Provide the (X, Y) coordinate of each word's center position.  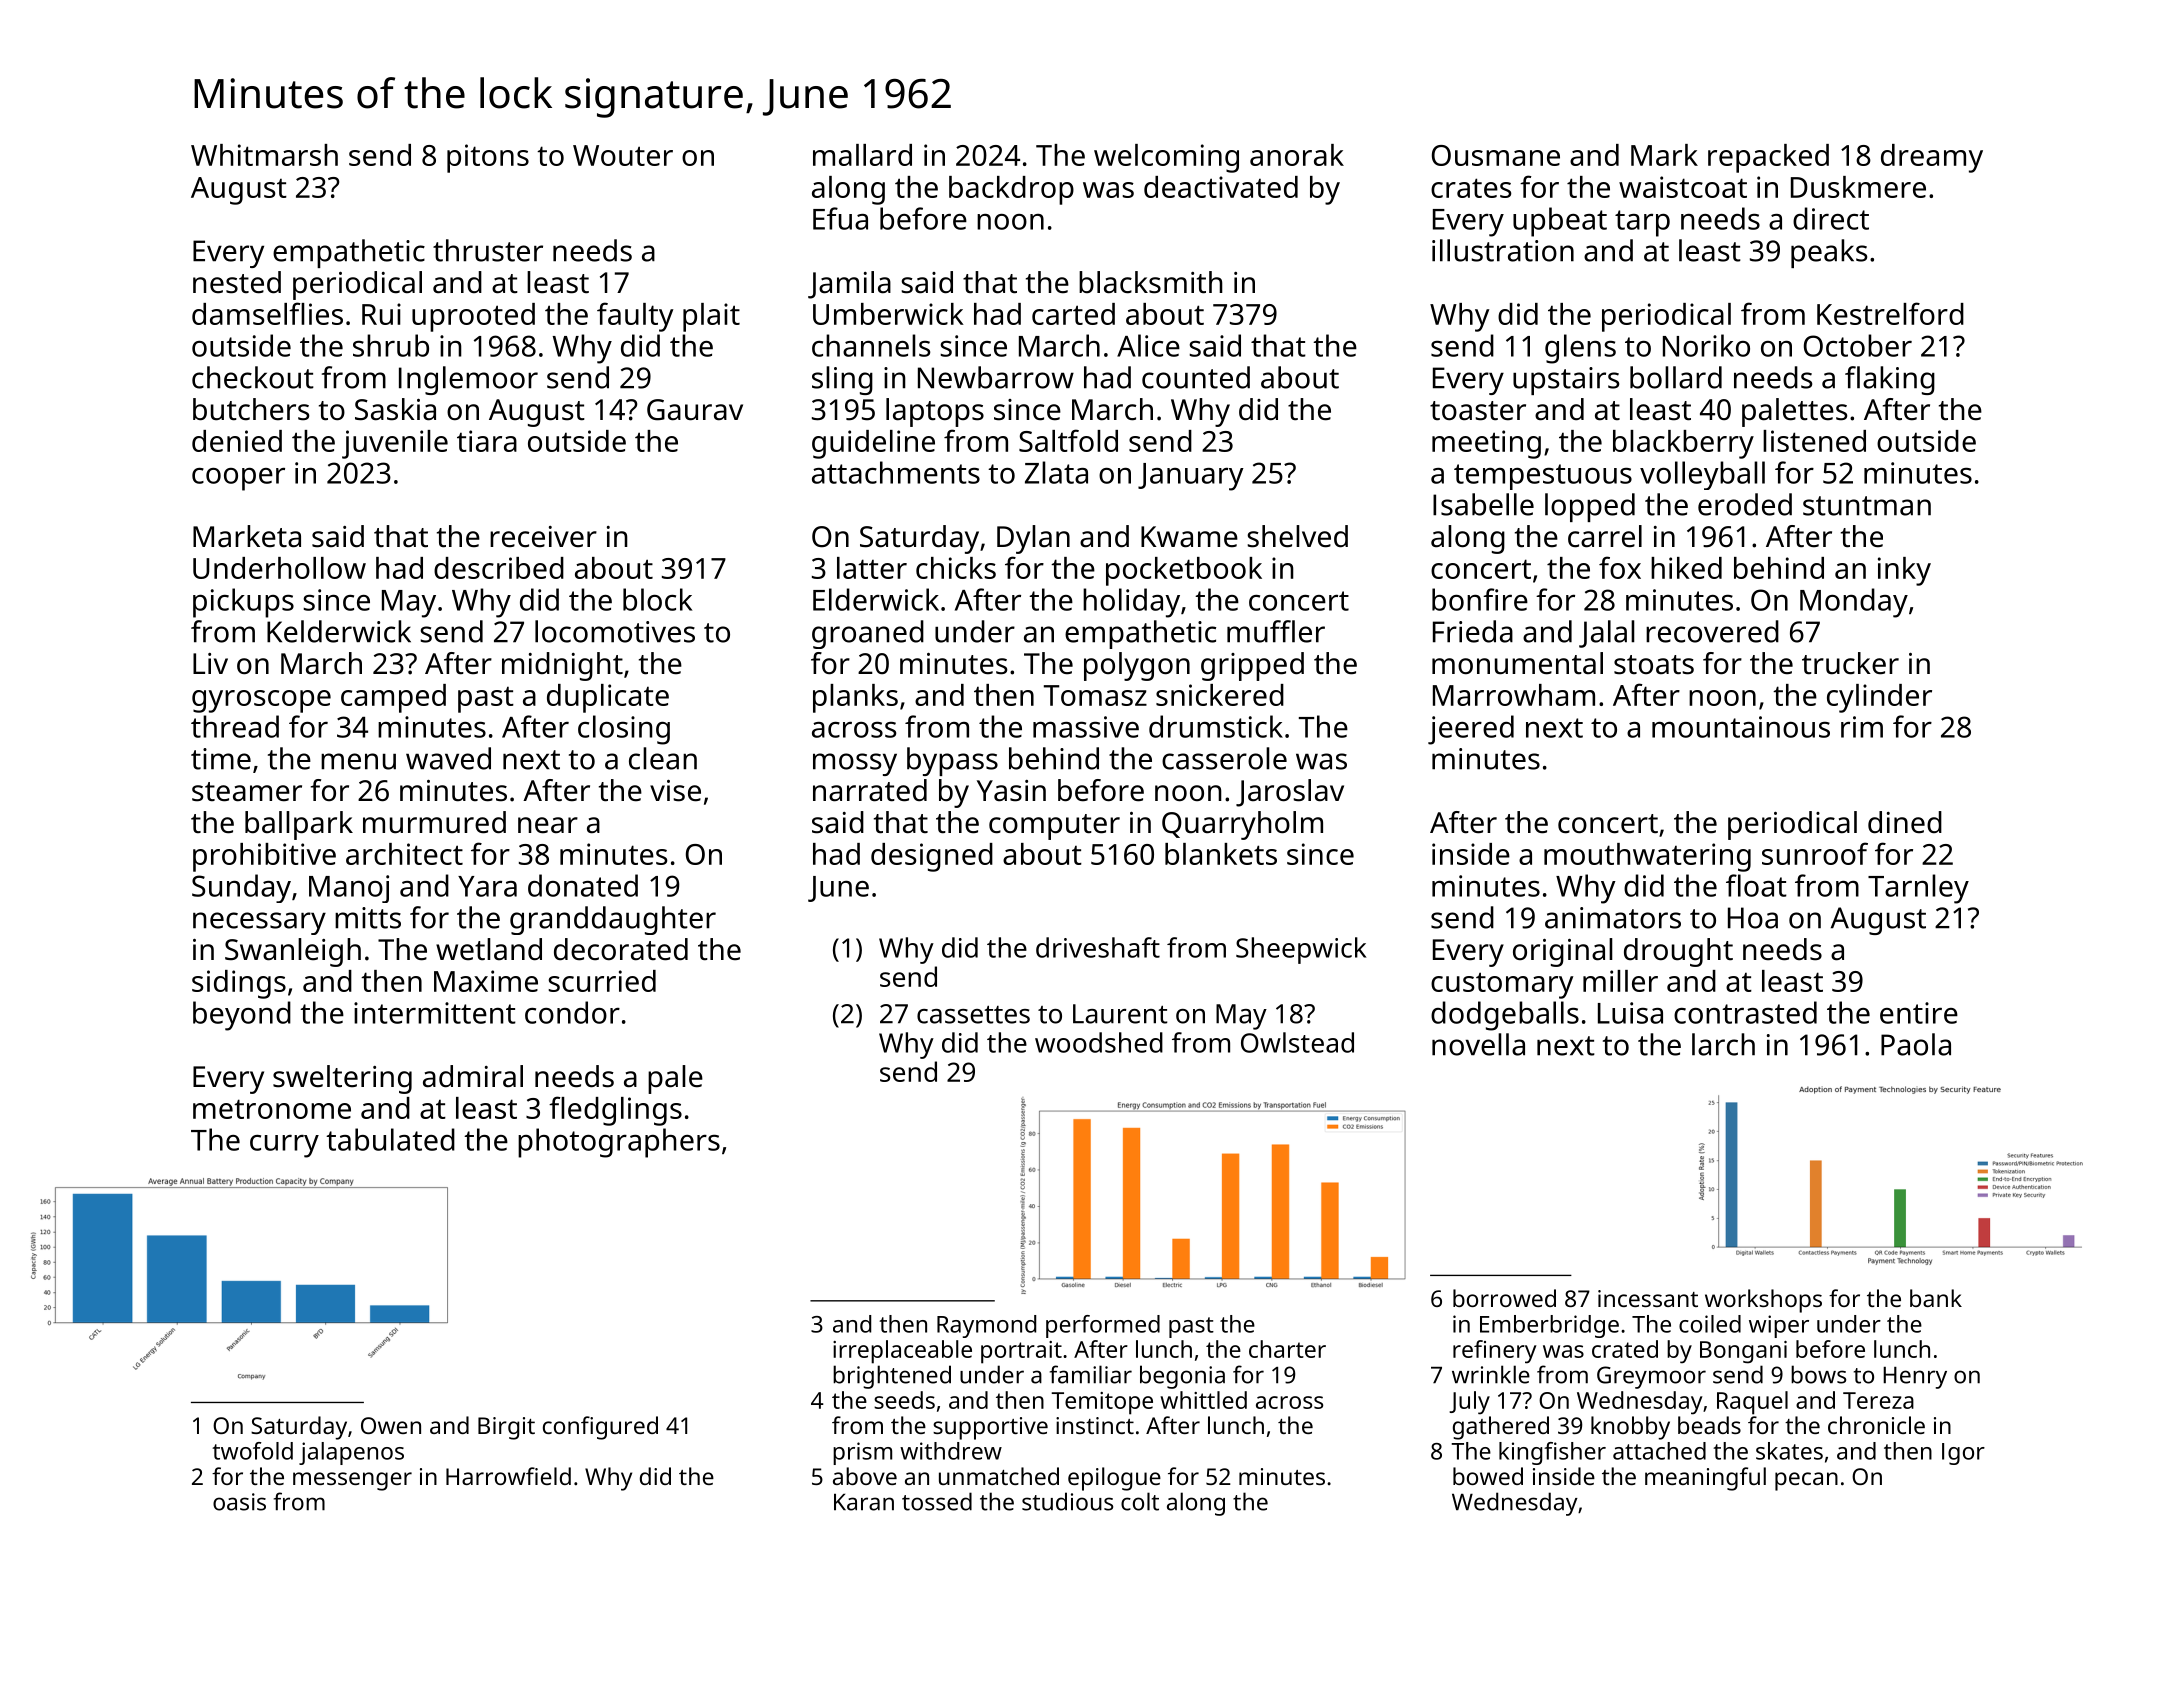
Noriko (1706, 345)
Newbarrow (996, 377)
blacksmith (1151, 282)
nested (237, 282)
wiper (1779, 1326)
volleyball (1702, 475)
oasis (239, 1502)
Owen (391, 1425)
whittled (1203, 1400)
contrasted (1745, 1012)
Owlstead (1297, 1042)
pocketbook (1184, 571)
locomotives (615, 631)
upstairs (1566, 381)
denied (237, 441)
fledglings (615, 1111)
